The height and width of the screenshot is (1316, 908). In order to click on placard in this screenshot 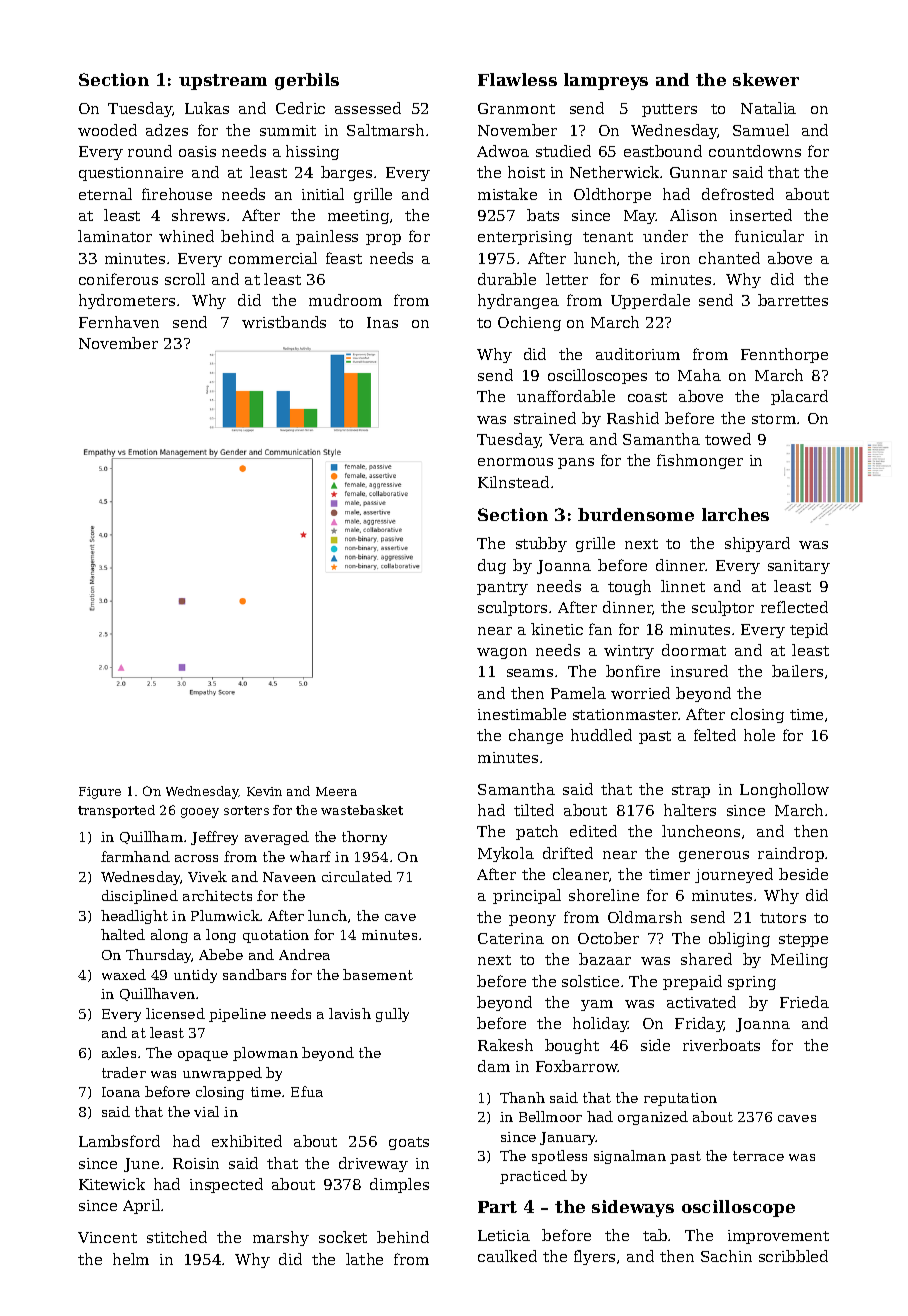, I will do `click(799, 397)`.
